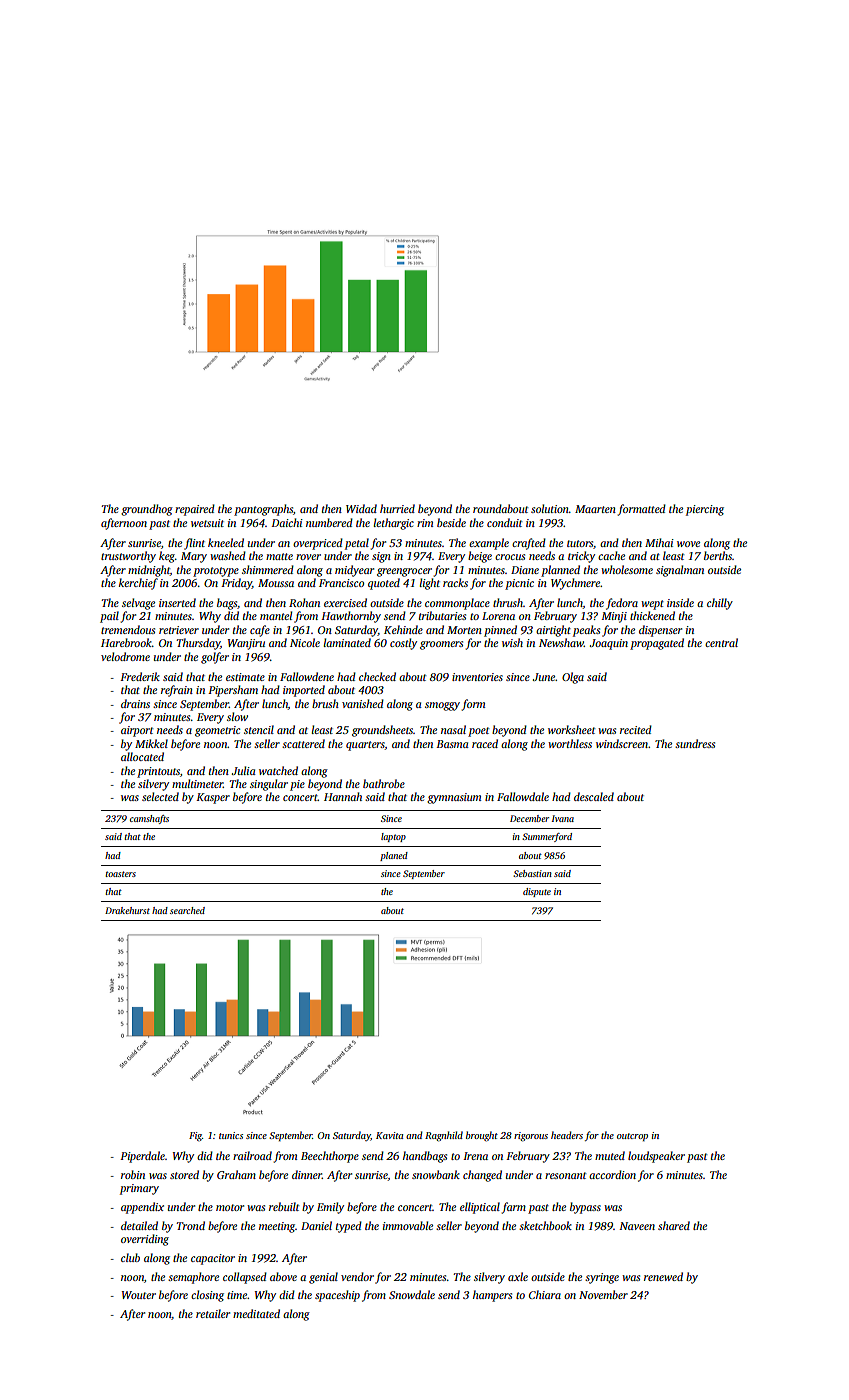 Image resolution: width=849 pixels, height=1400 pixels. Describe the element at coordinates (412, 1294) in the image. I see `Snowdale` at that location.
